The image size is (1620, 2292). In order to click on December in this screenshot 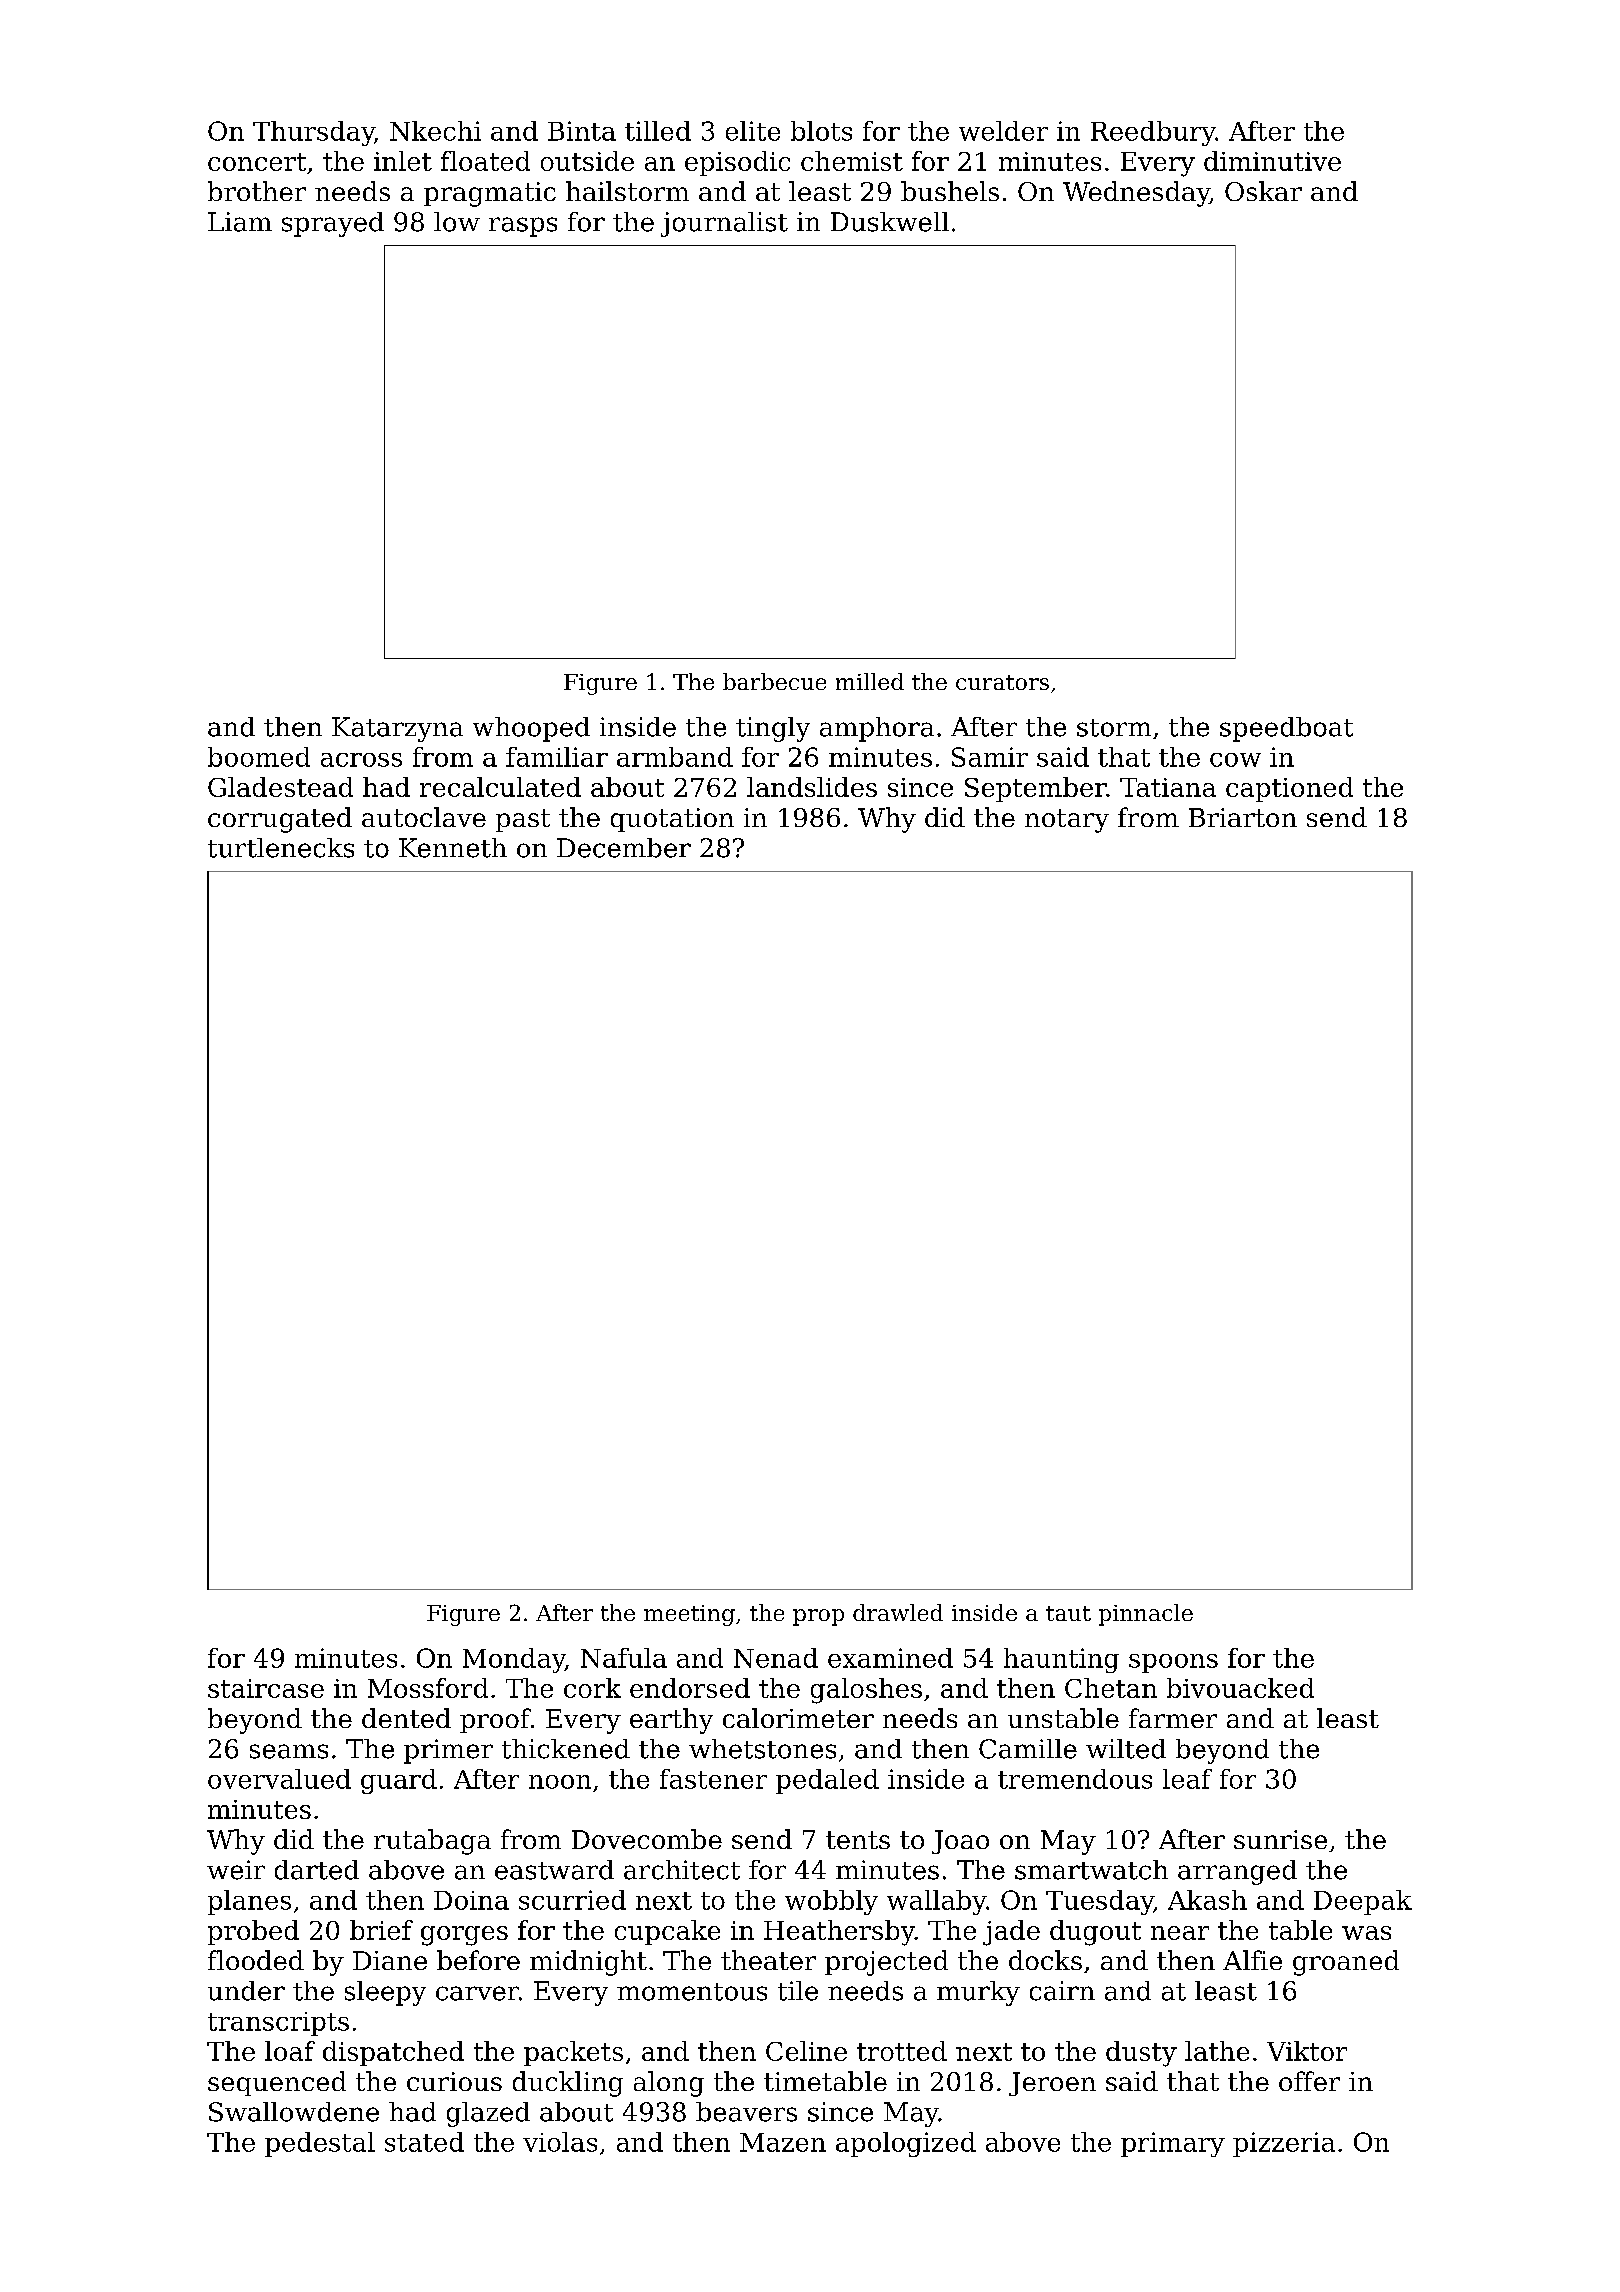, I will do `click(624, 848)`.
